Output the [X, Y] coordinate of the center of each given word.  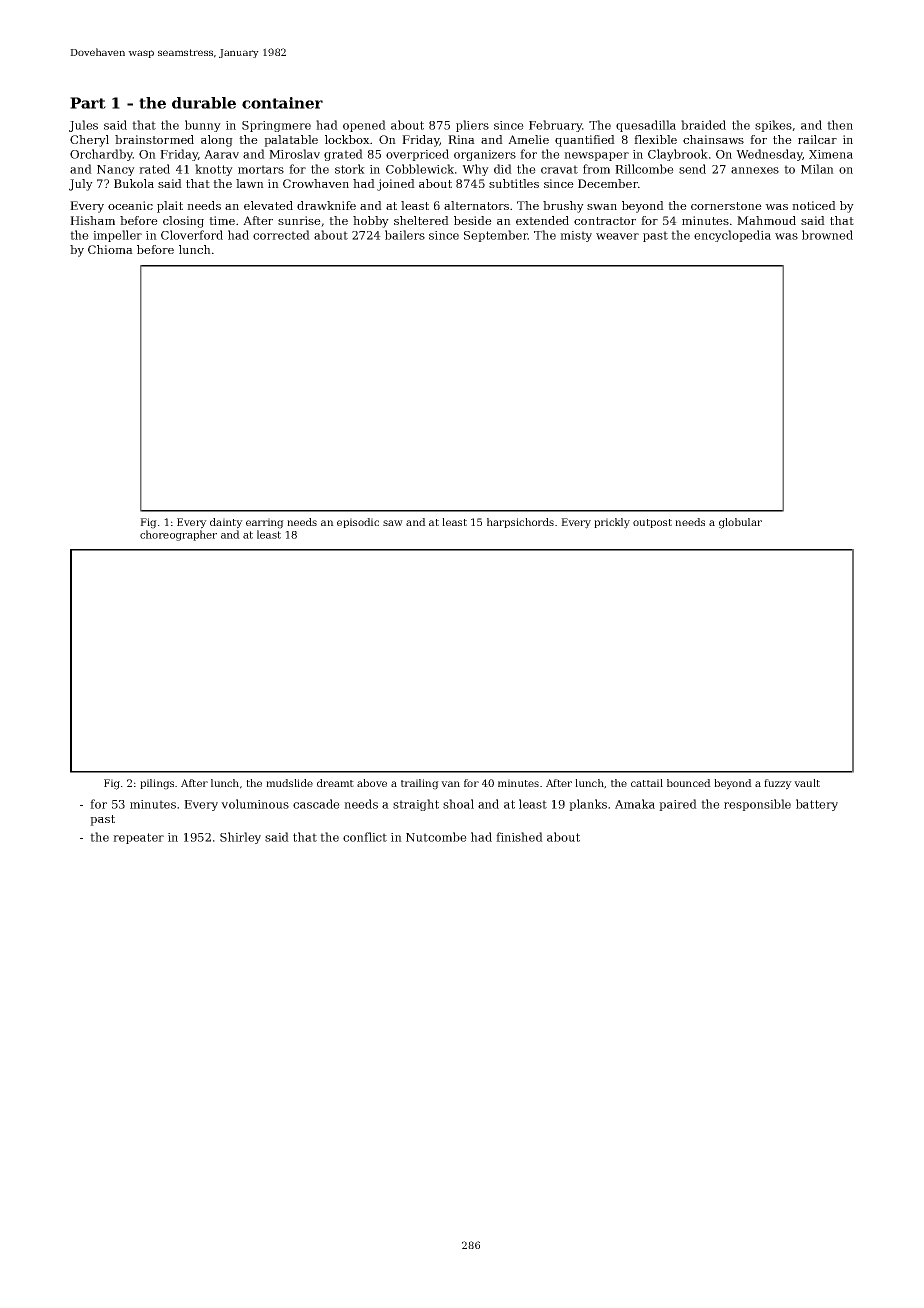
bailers [405, 235]
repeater [138, 838]
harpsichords [520, 523]
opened [364, 126]
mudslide [289, 783]
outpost [652, 523]
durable [204, 103]
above [372, 783]
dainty [226, 523]
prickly [612, 523]
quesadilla [646, 126]
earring [265, 523]
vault [807, 783]
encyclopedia [732, 236]
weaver [617, 236]
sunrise [299, 220]
